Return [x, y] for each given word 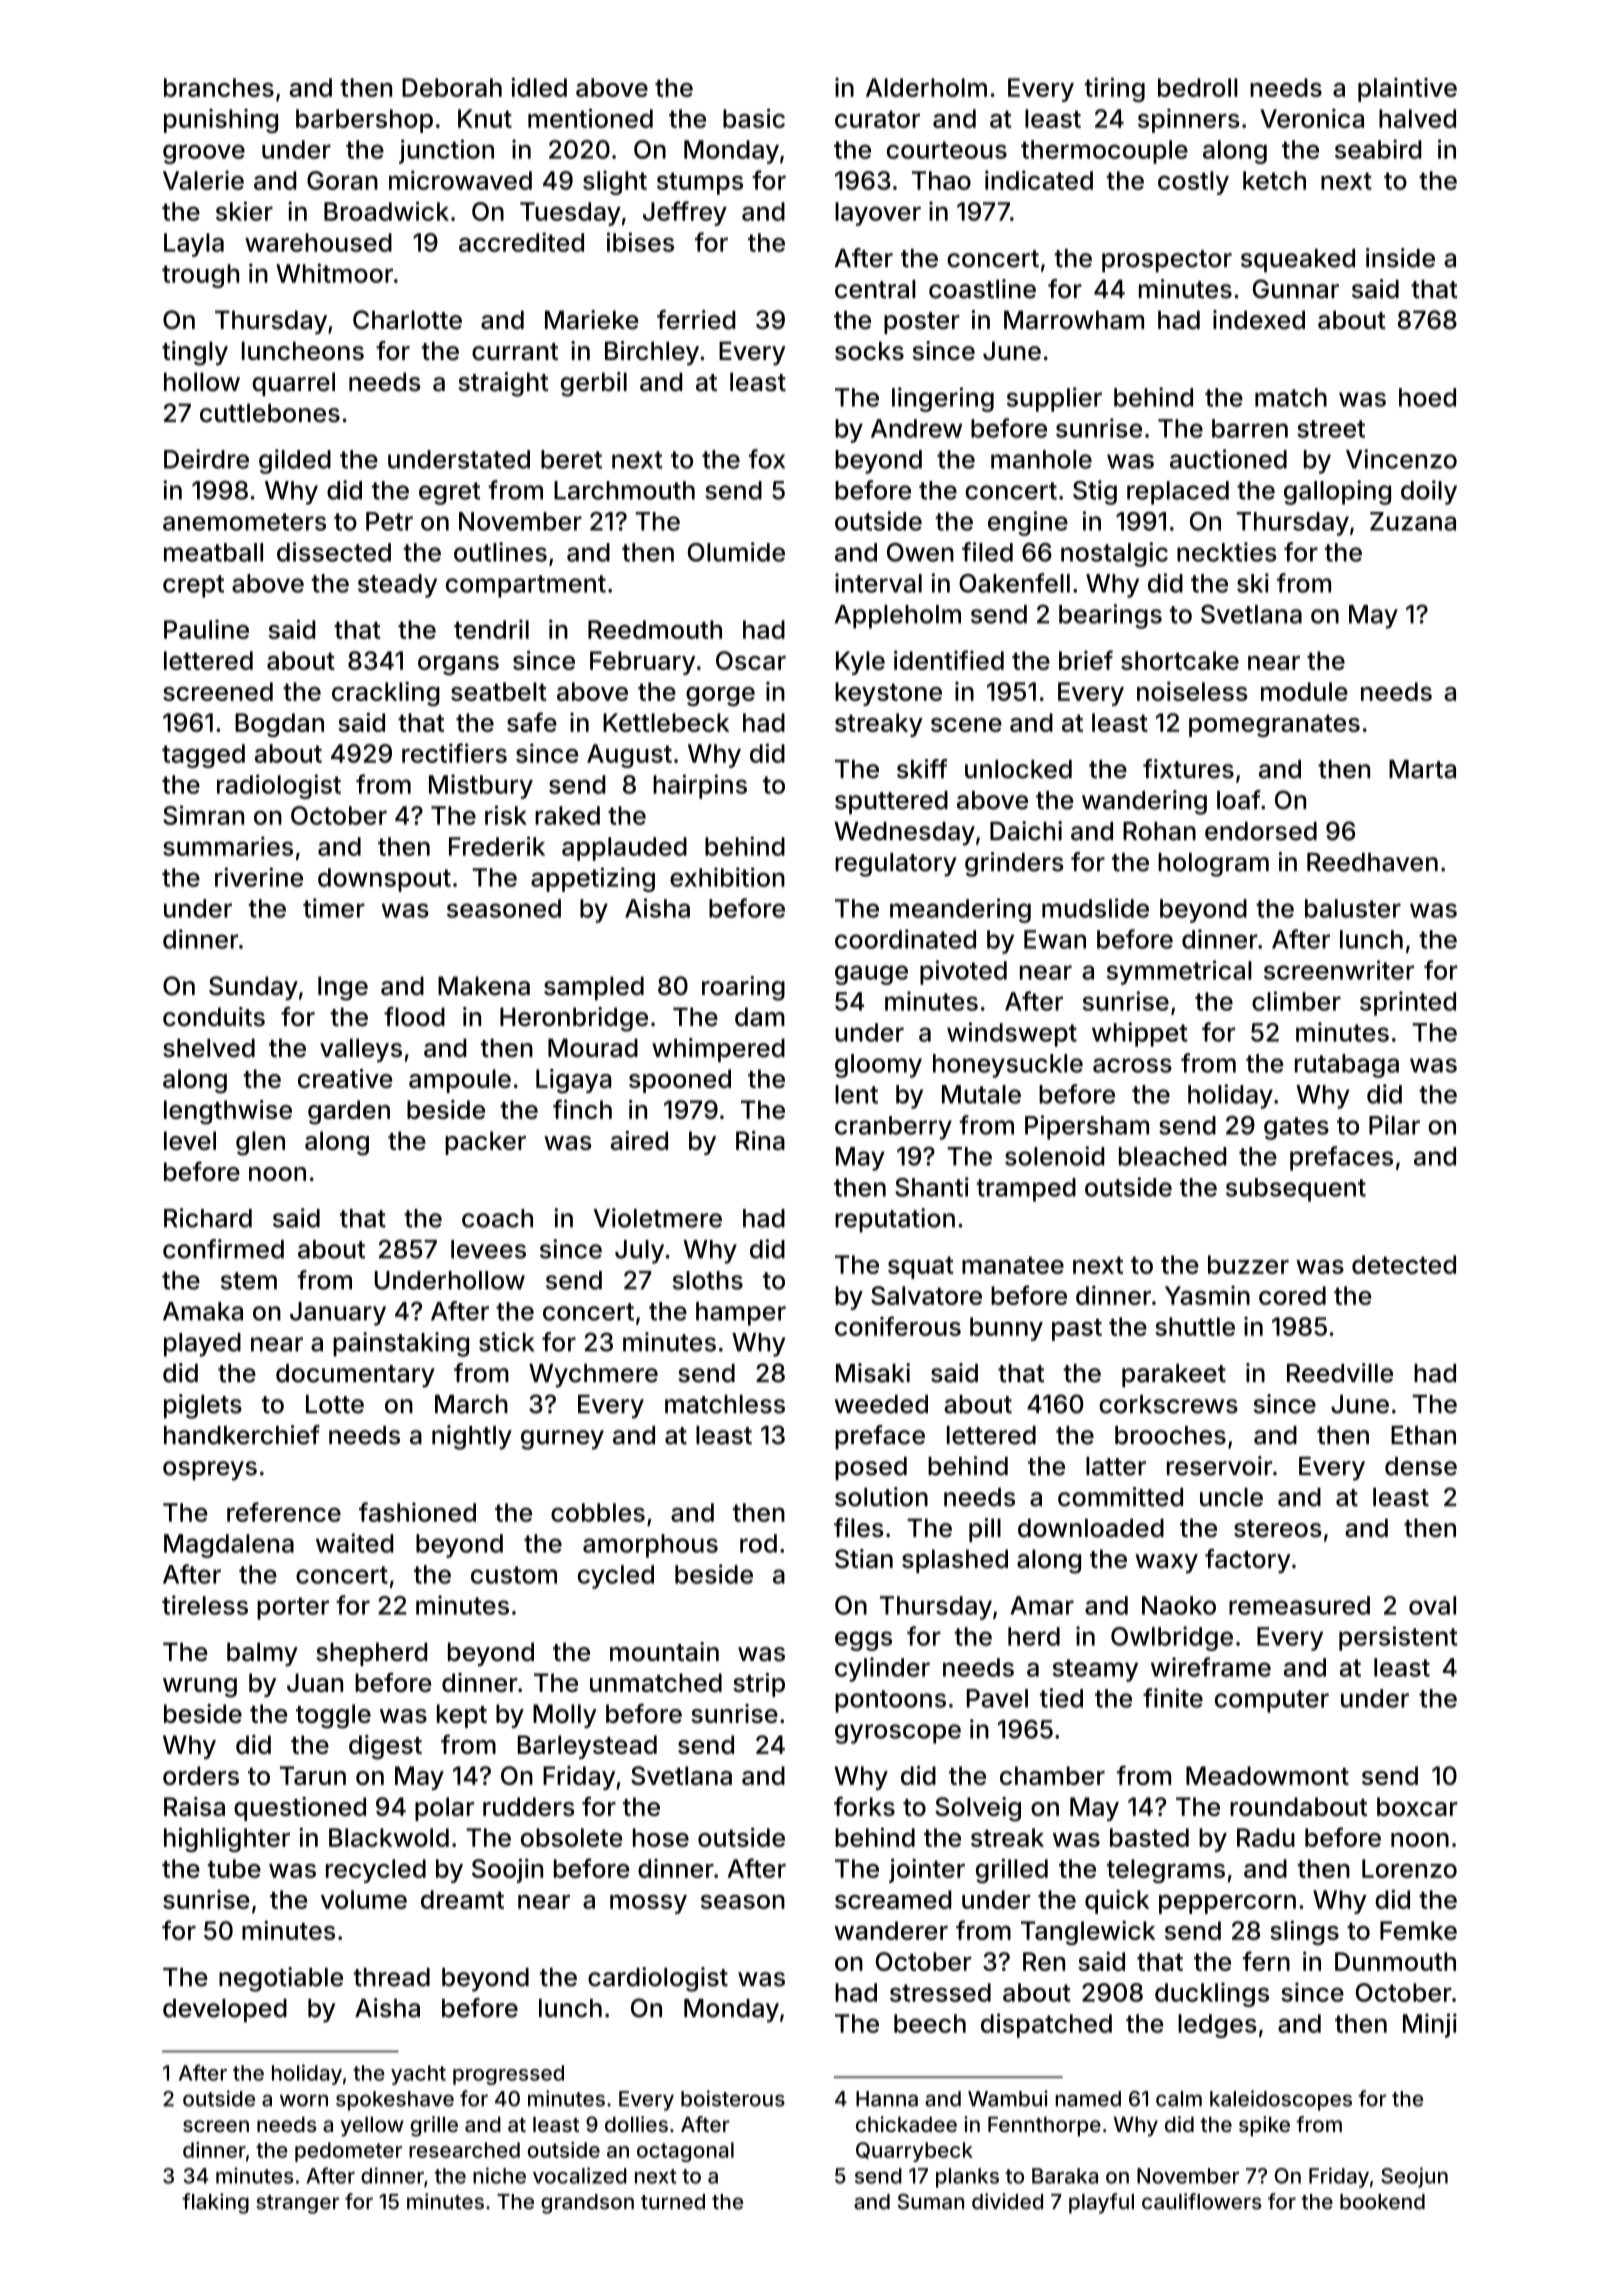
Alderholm [926, 87]
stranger [297, 2204]
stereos [1277, 1529]
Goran [342, 180]
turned [673, 2202]
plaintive [1407, 90]
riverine [259, 877]
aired [639, 1140]
